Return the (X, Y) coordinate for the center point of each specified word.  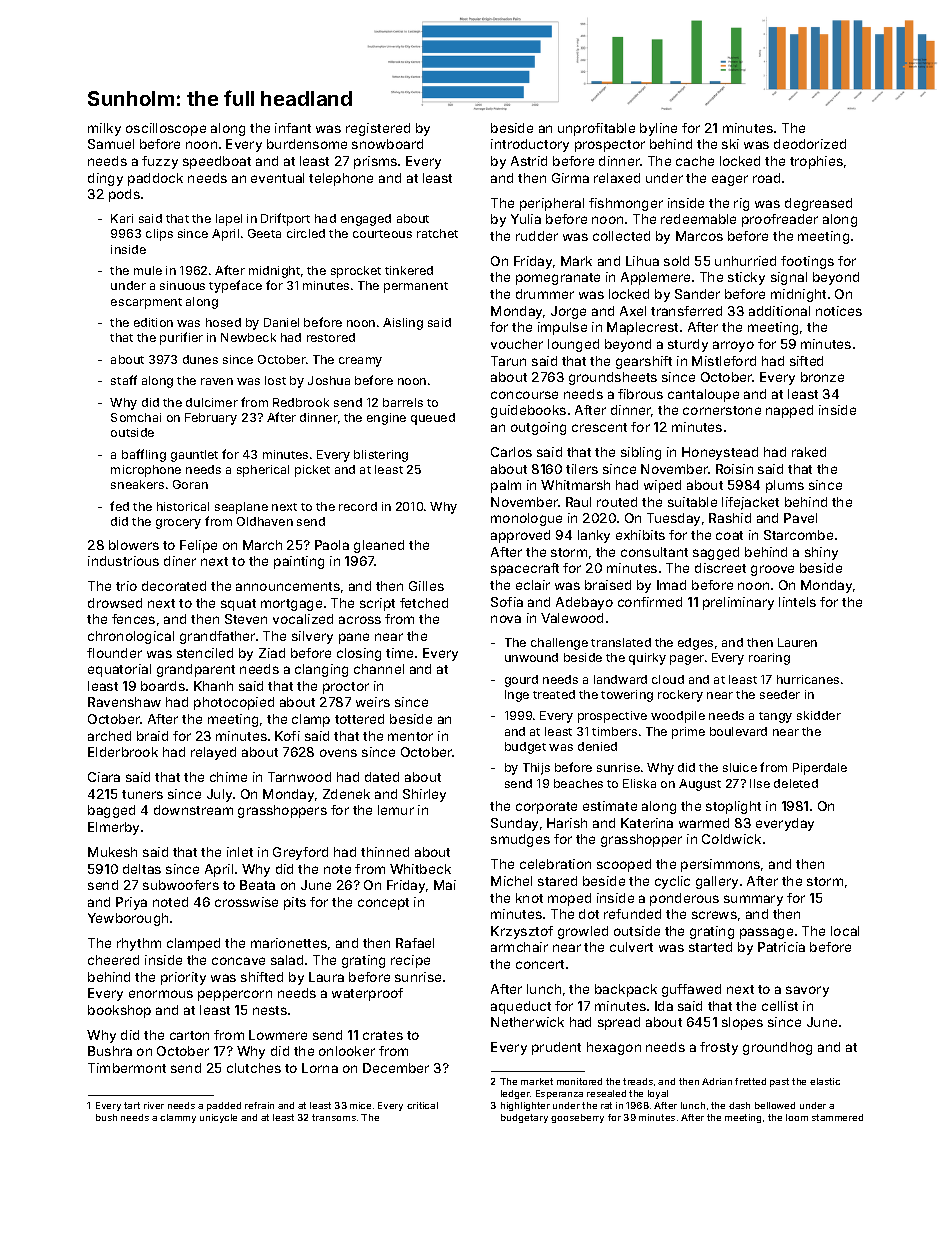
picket (312, 471)
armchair (519, 947)
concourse (524, 395)
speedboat (217, 162)
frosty (719, 1048)
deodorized (810, 144)
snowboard (387, 144)
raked (809, 452)
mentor (410, 736)
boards (163, 686)
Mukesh (112, 852)
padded (224, 1106)
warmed (704, 823)
